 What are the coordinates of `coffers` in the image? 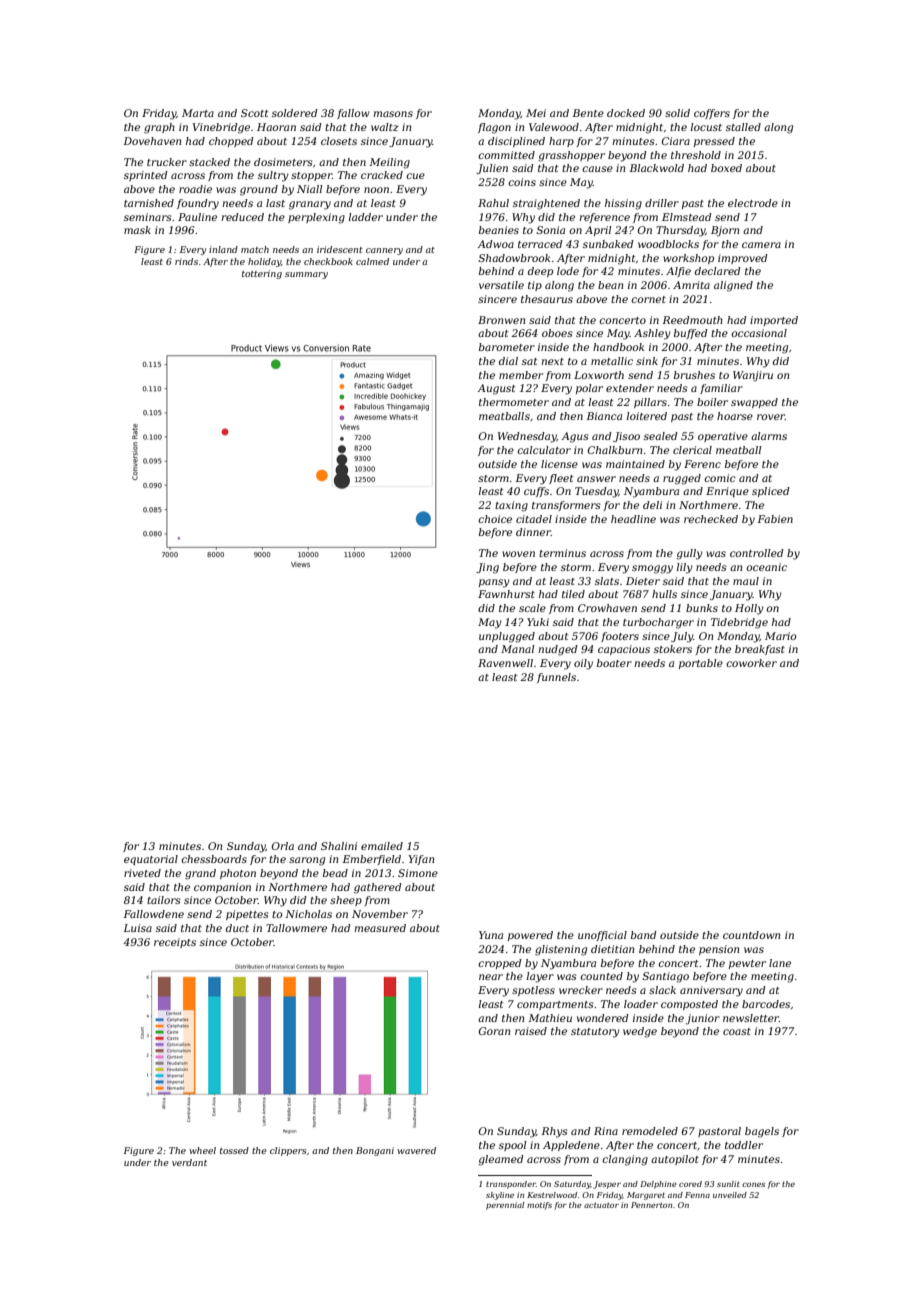 It's located at (712, 114).
